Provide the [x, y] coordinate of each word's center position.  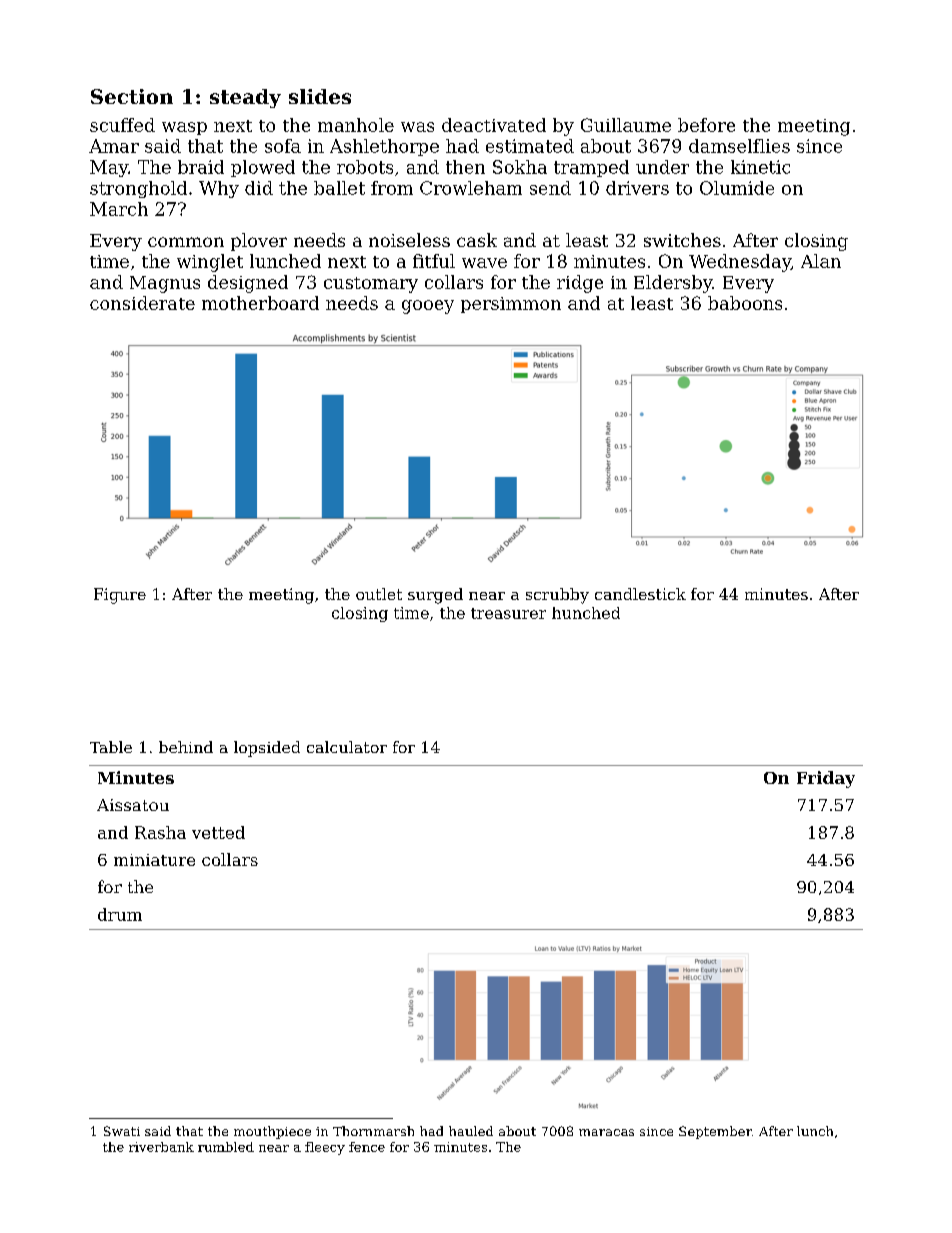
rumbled [226, 1147]
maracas [606, 1132]
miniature [154, 860]
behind [186, 747]
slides [320, 96]
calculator [347, 747]
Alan [821, 261]
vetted [218, 832]
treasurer [508, 613]
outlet [379, 594]
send [550, 188]
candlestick [640, 594]
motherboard [260, 303]
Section [132, 96]
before [706, 125]
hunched [586, 613]
